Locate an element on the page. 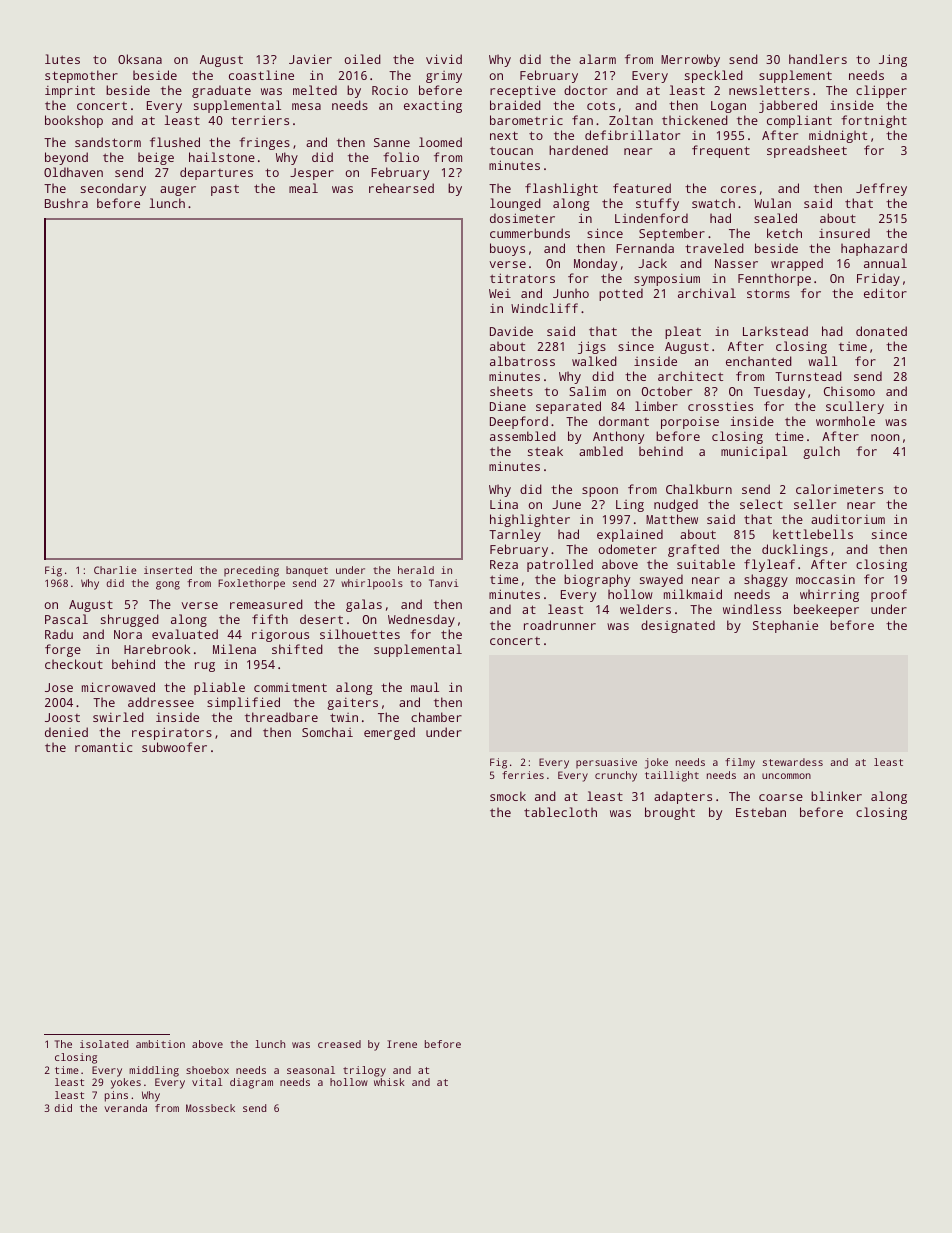 The width and height of the document is (952, 1233). lounged is located at coordinates (515, 204).
